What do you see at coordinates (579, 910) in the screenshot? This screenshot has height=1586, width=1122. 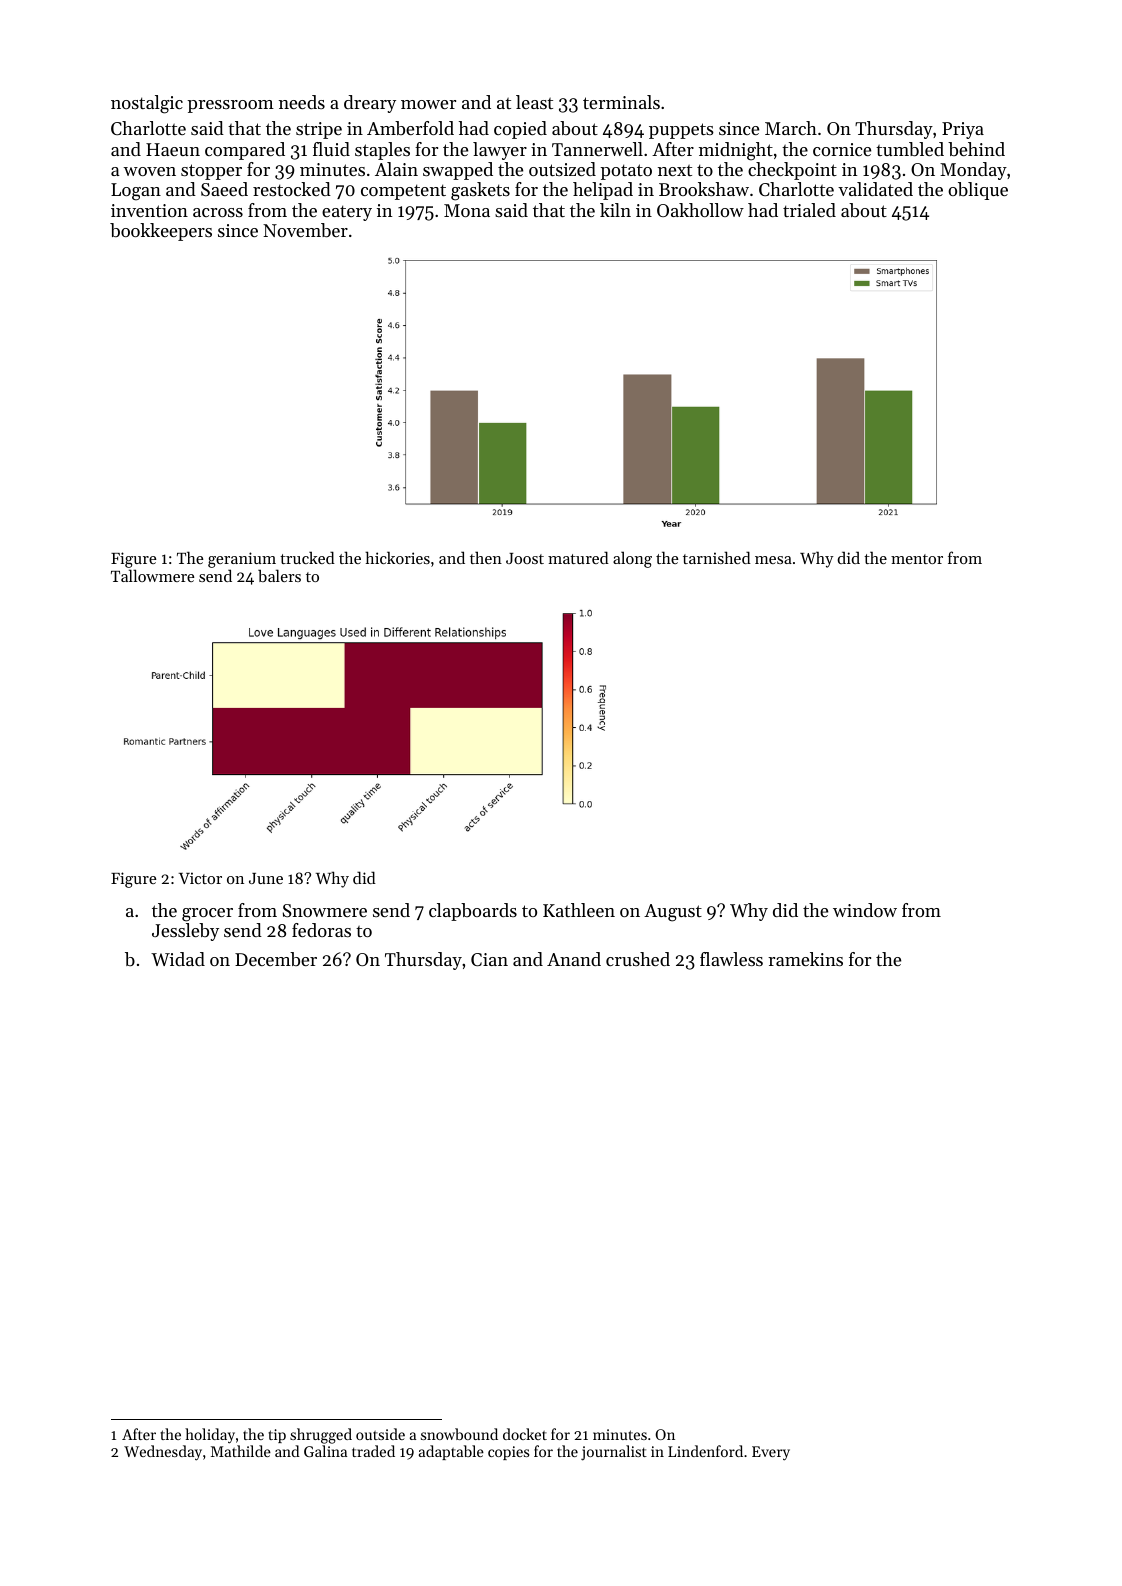 I see `Kathleen` at bounding box center [579, 910].
